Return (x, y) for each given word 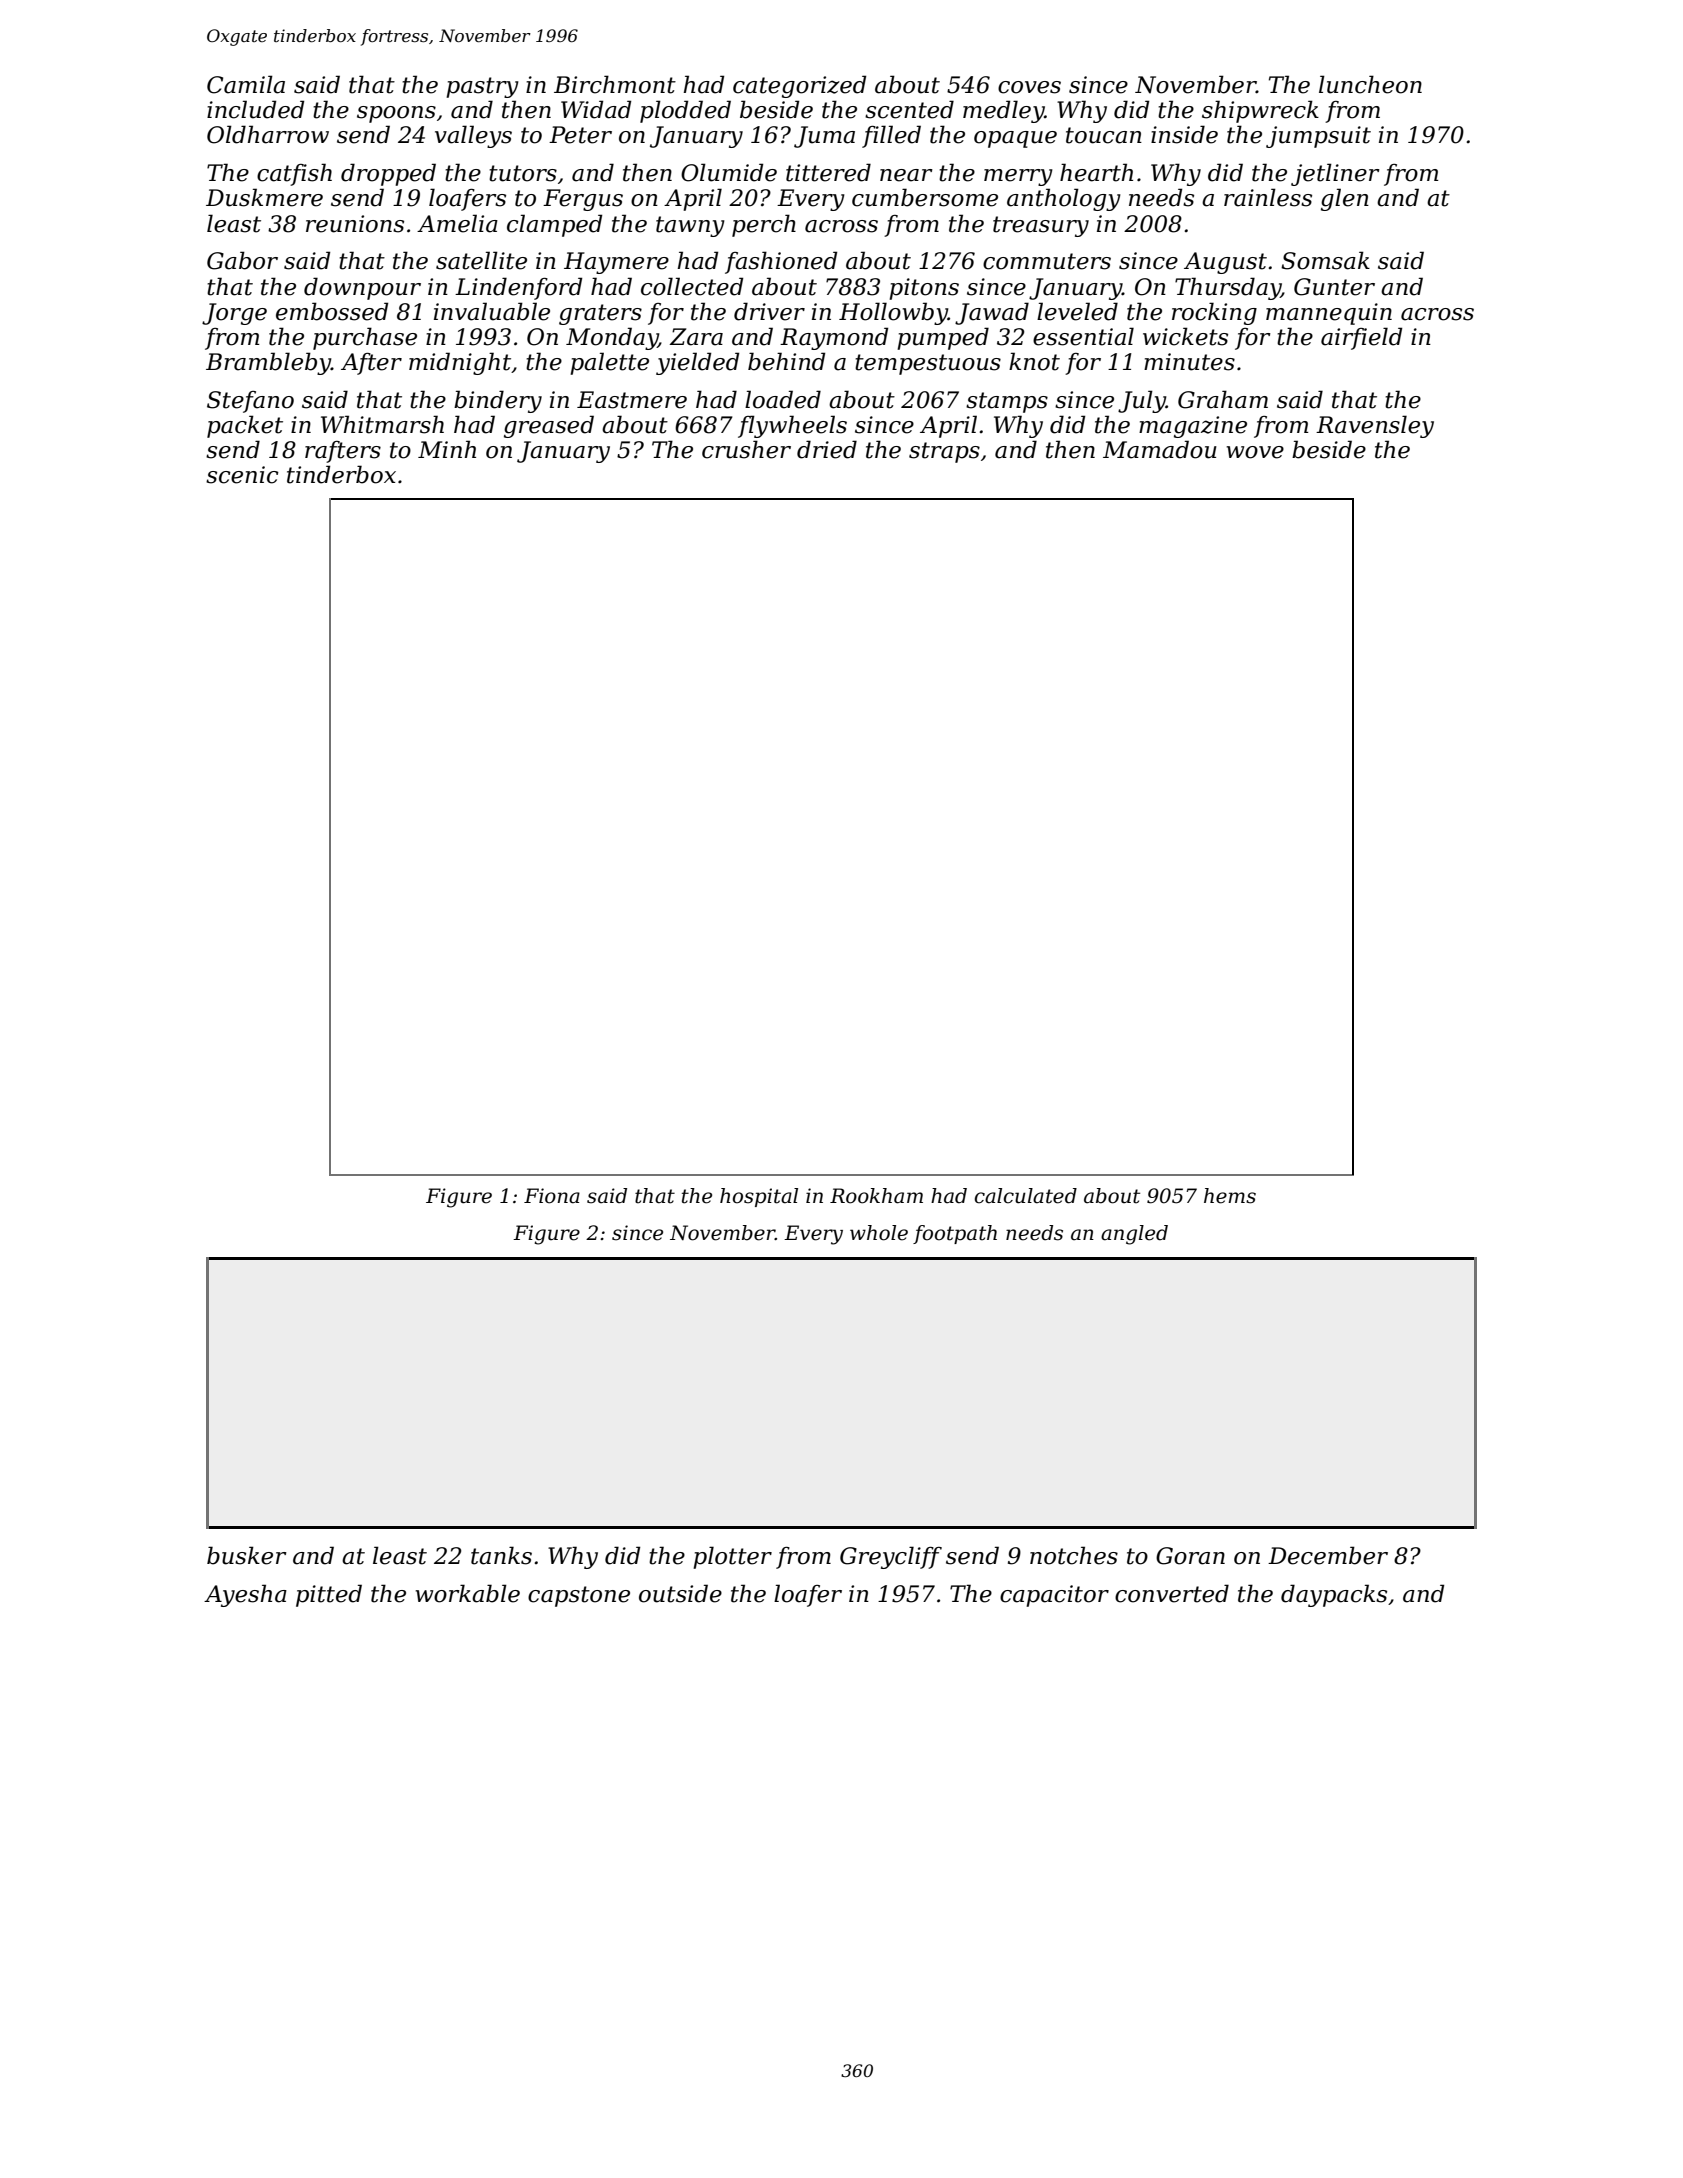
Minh (447, 449)
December (1328, 1555)
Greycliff (891, 1557)
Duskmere (264, 197)
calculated (1026, 1196)
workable (468, 1593)
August (1225, 263)
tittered (828, 172)
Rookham (876, 1196)
